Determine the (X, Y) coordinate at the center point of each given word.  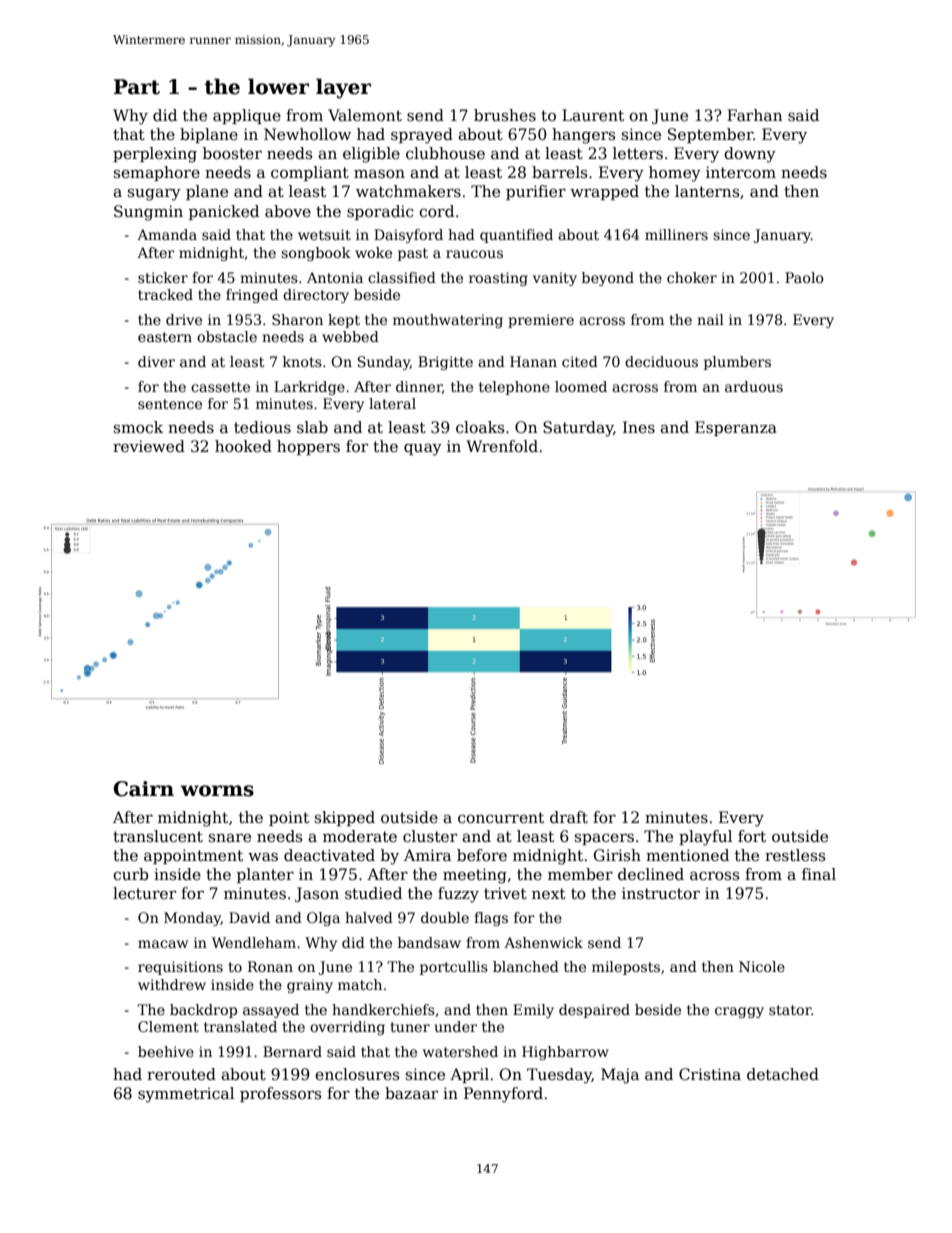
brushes (505, 115)
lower (278, 86)
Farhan (754, 115)
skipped (345, 818)
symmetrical (186, 1095)
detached (783, 1074)
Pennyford (503, 1095)
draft (569, 817)
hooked (243, 446)
